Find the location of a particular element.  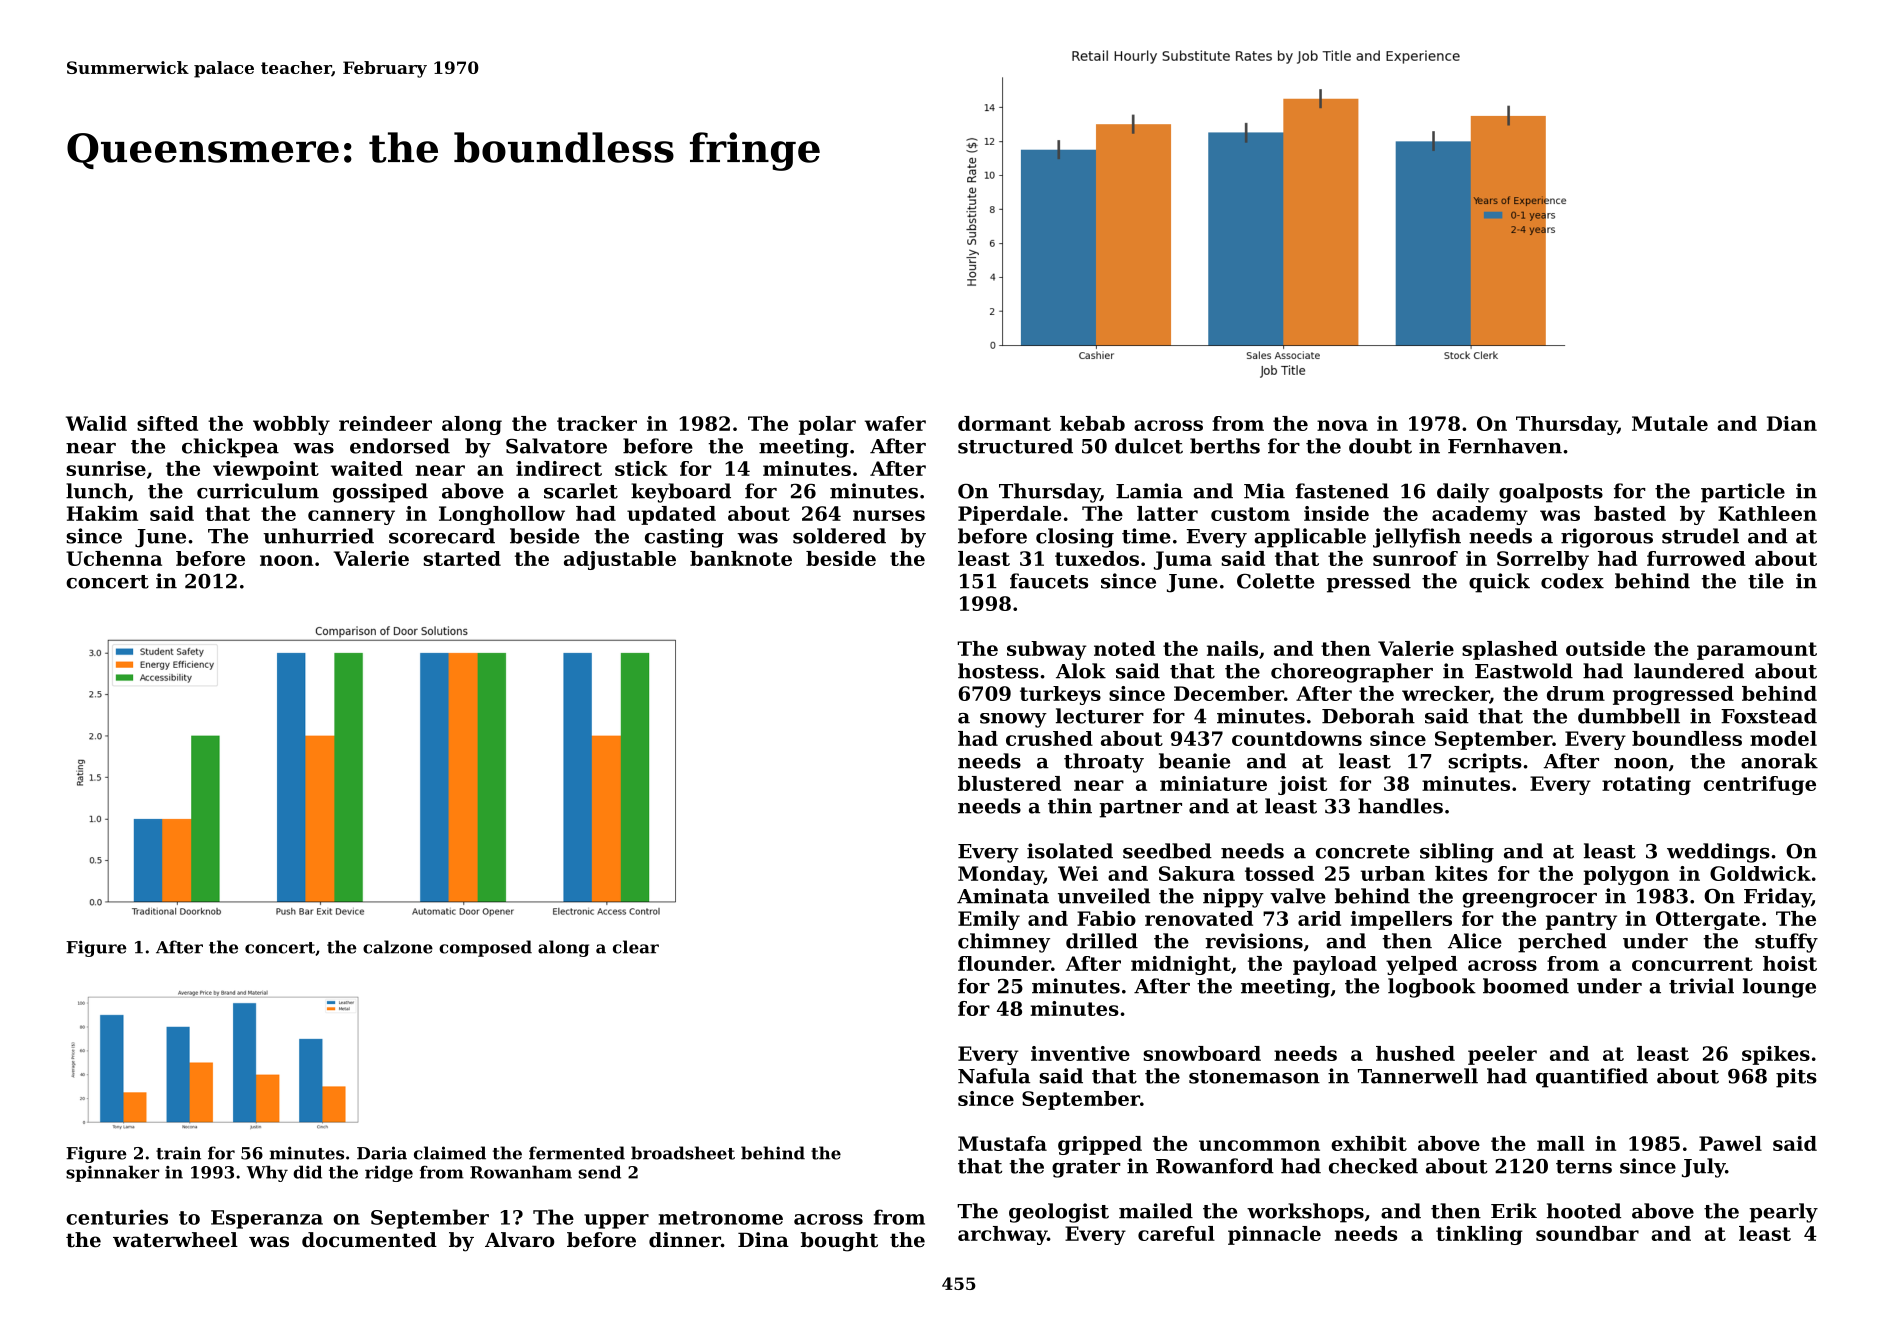

scorecard is located at coordinates (442, 536).
